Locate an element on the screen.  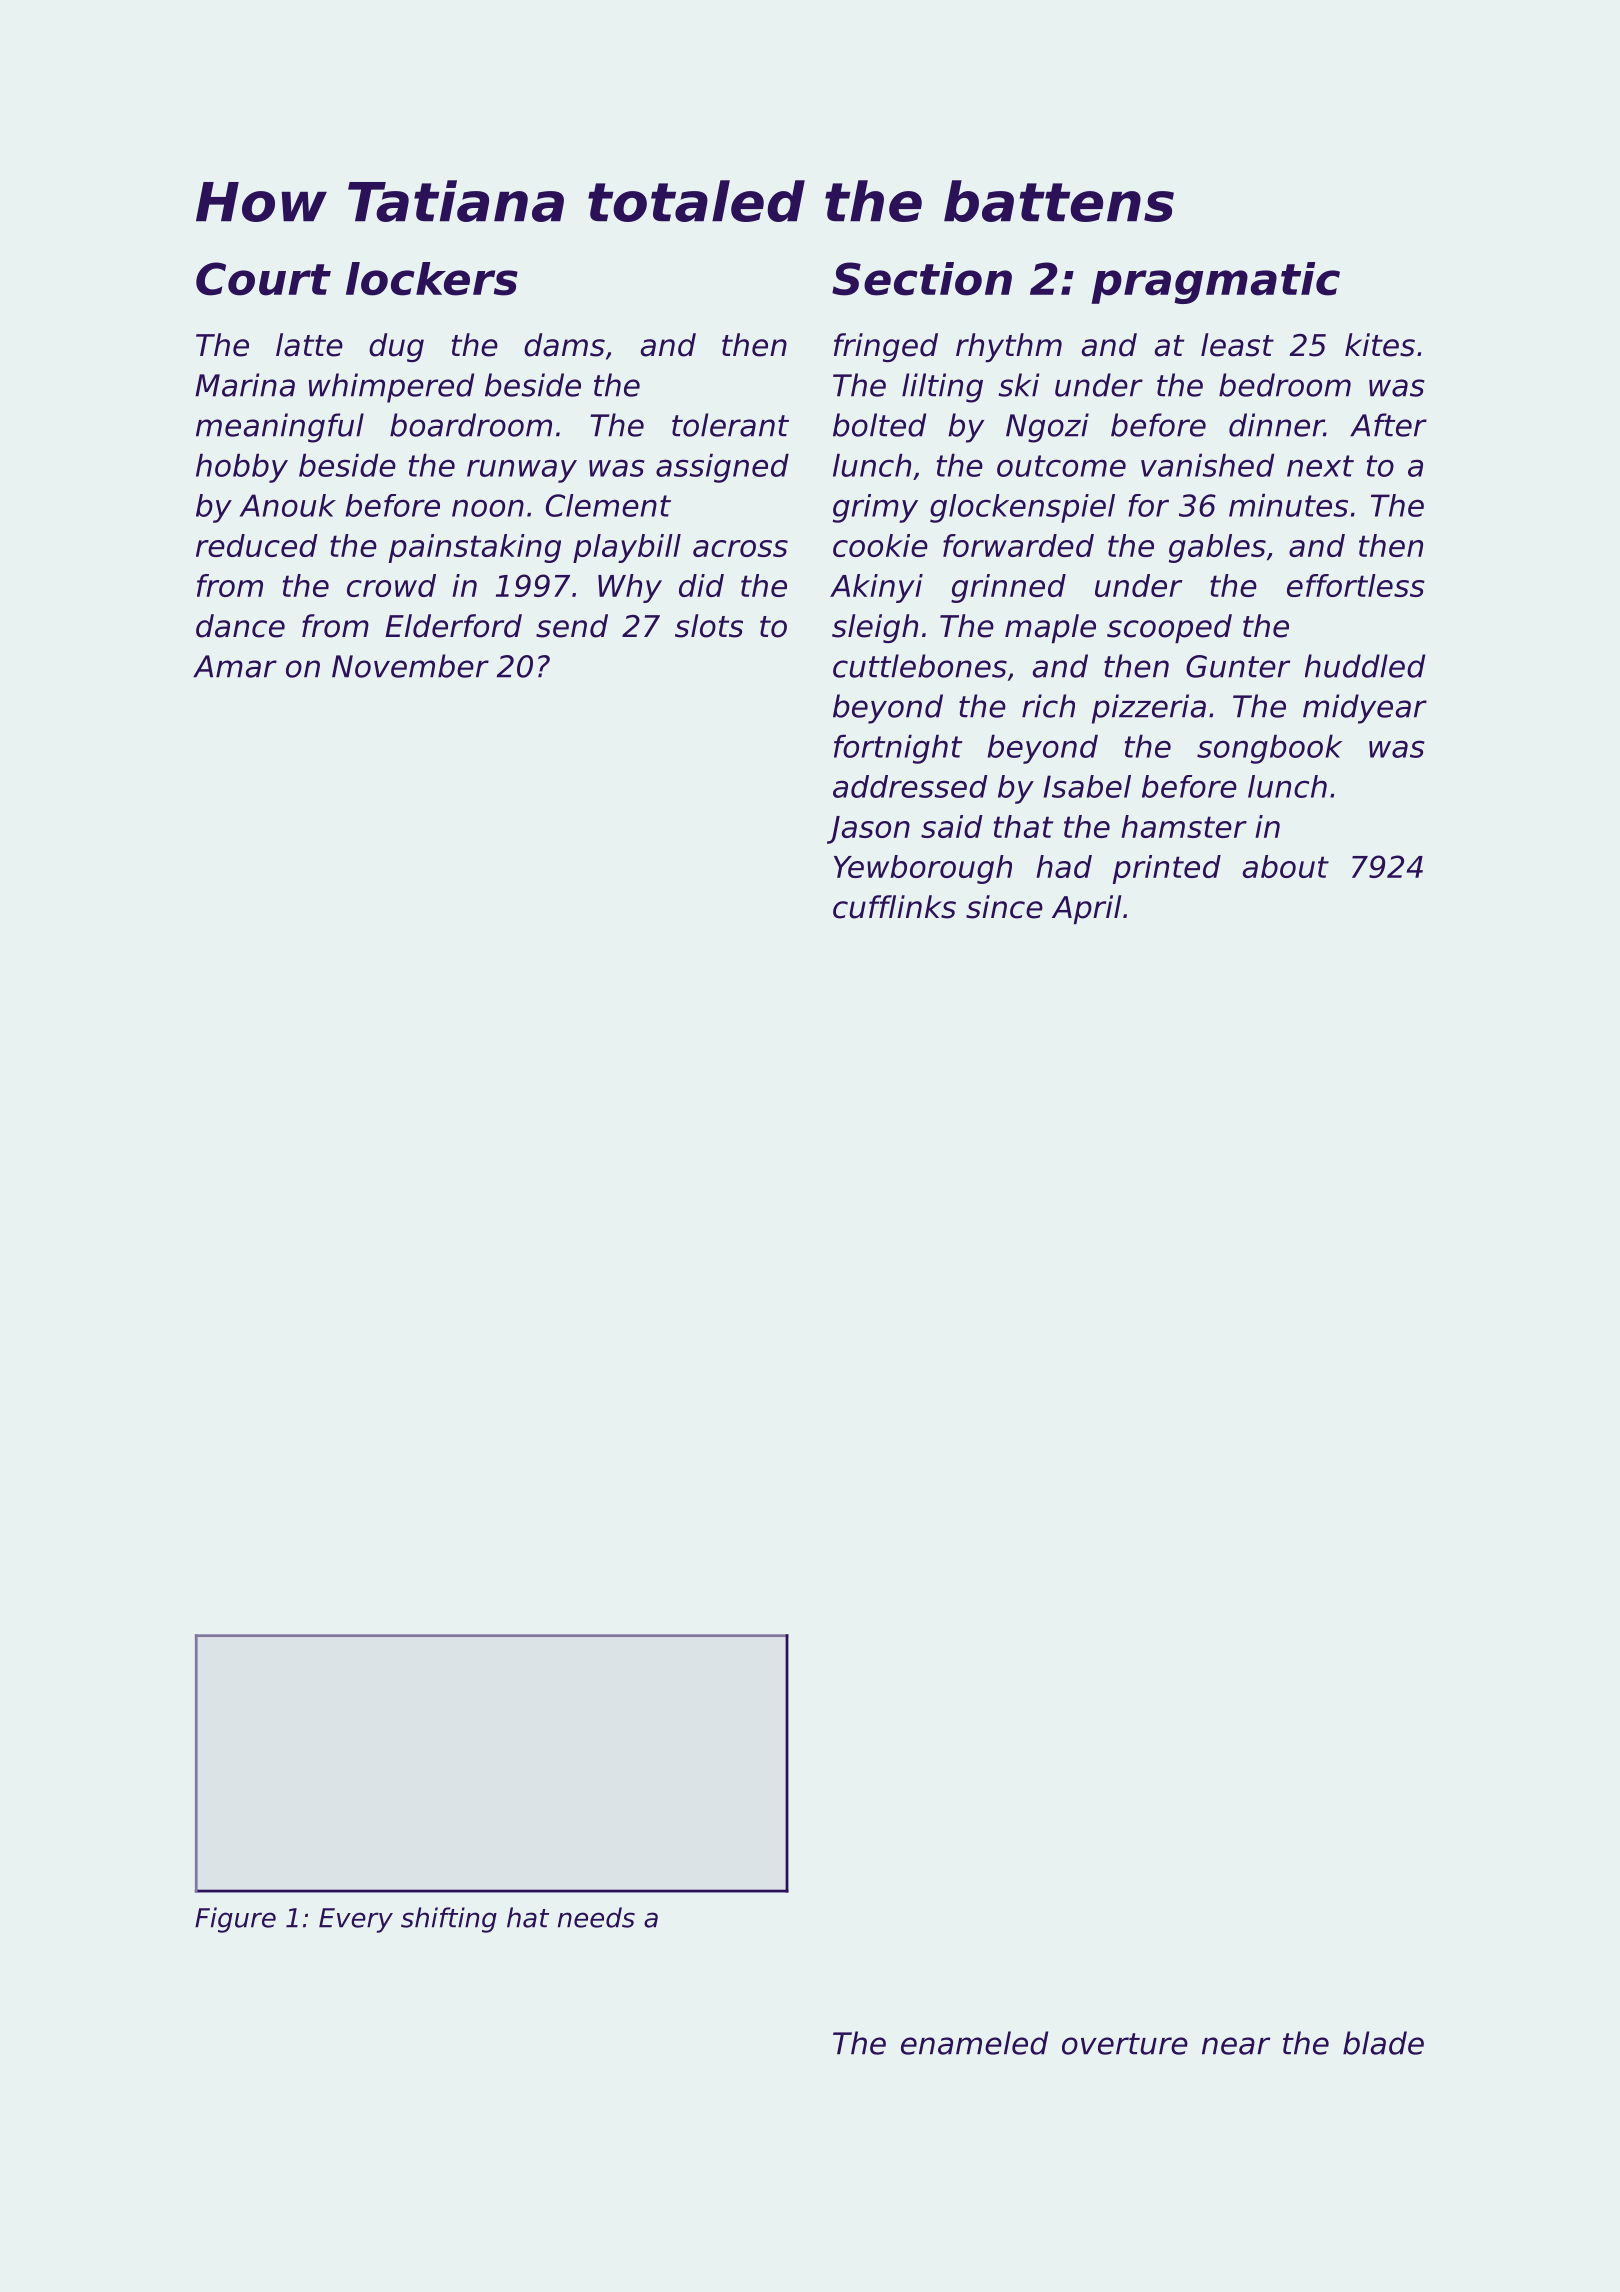
Figure is located at coordinates (235, 1920).
